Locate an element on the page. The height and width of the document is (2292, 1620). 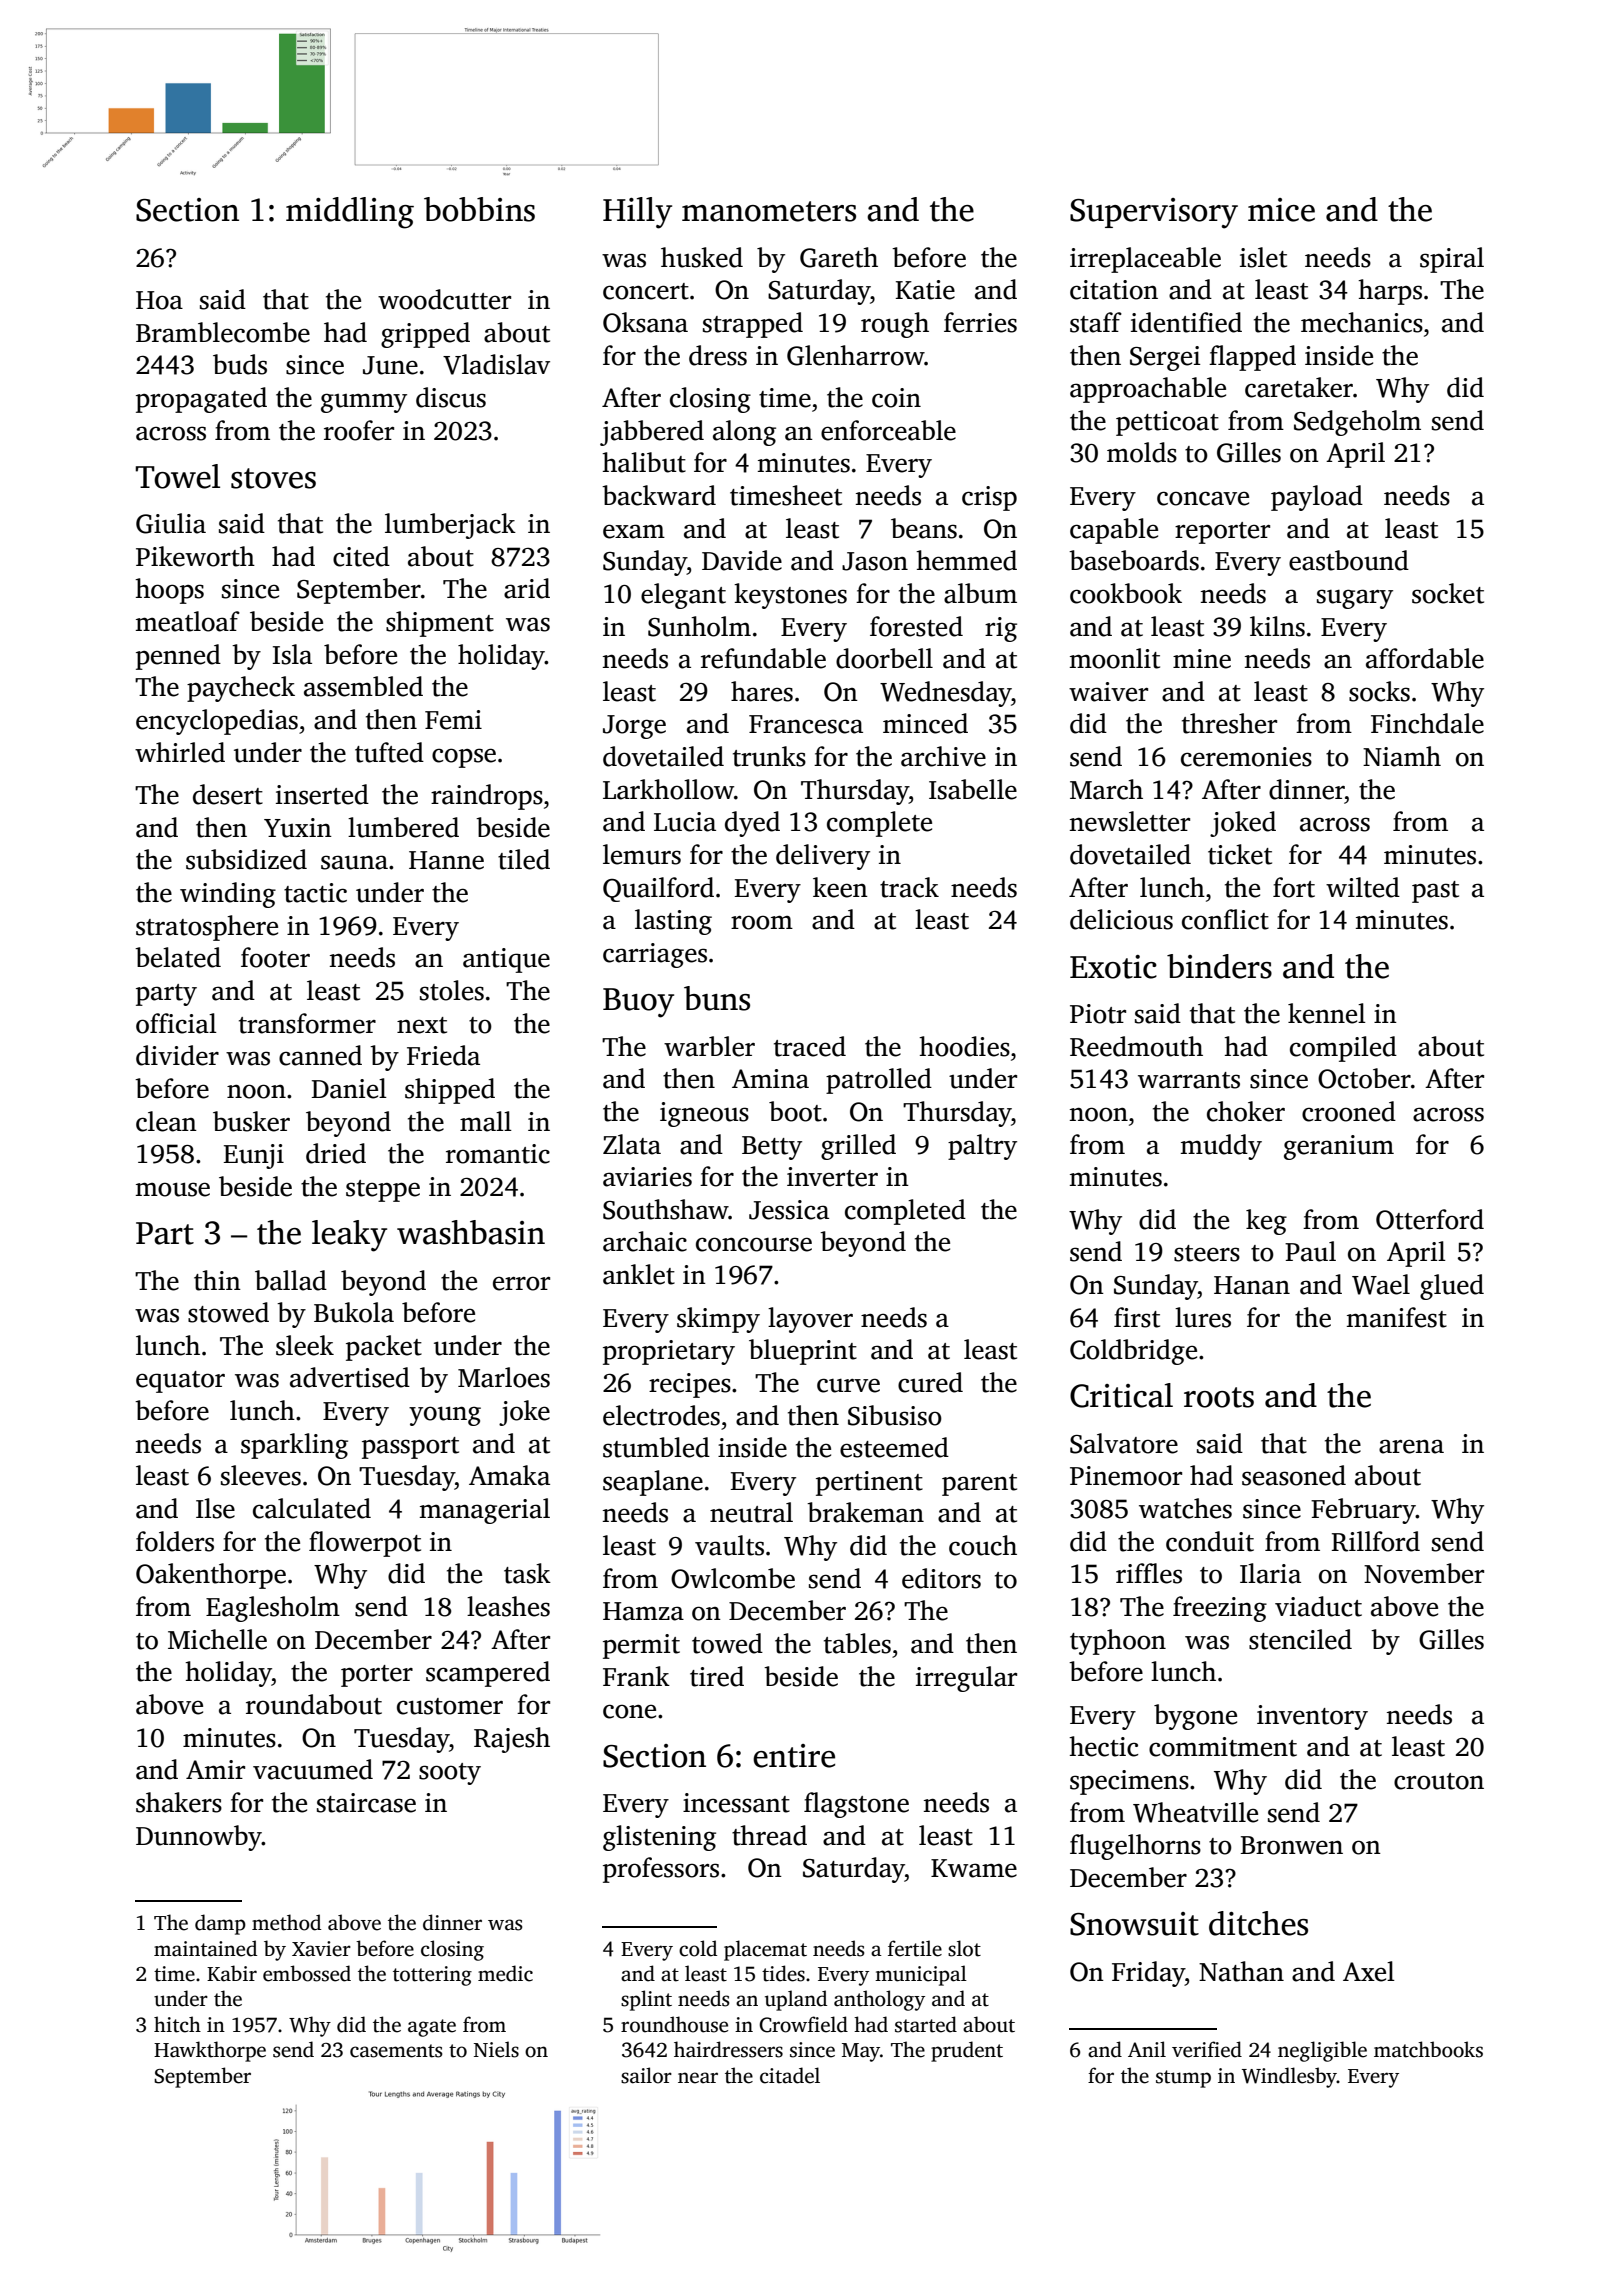
middling is located at coordinates (350, 213).
